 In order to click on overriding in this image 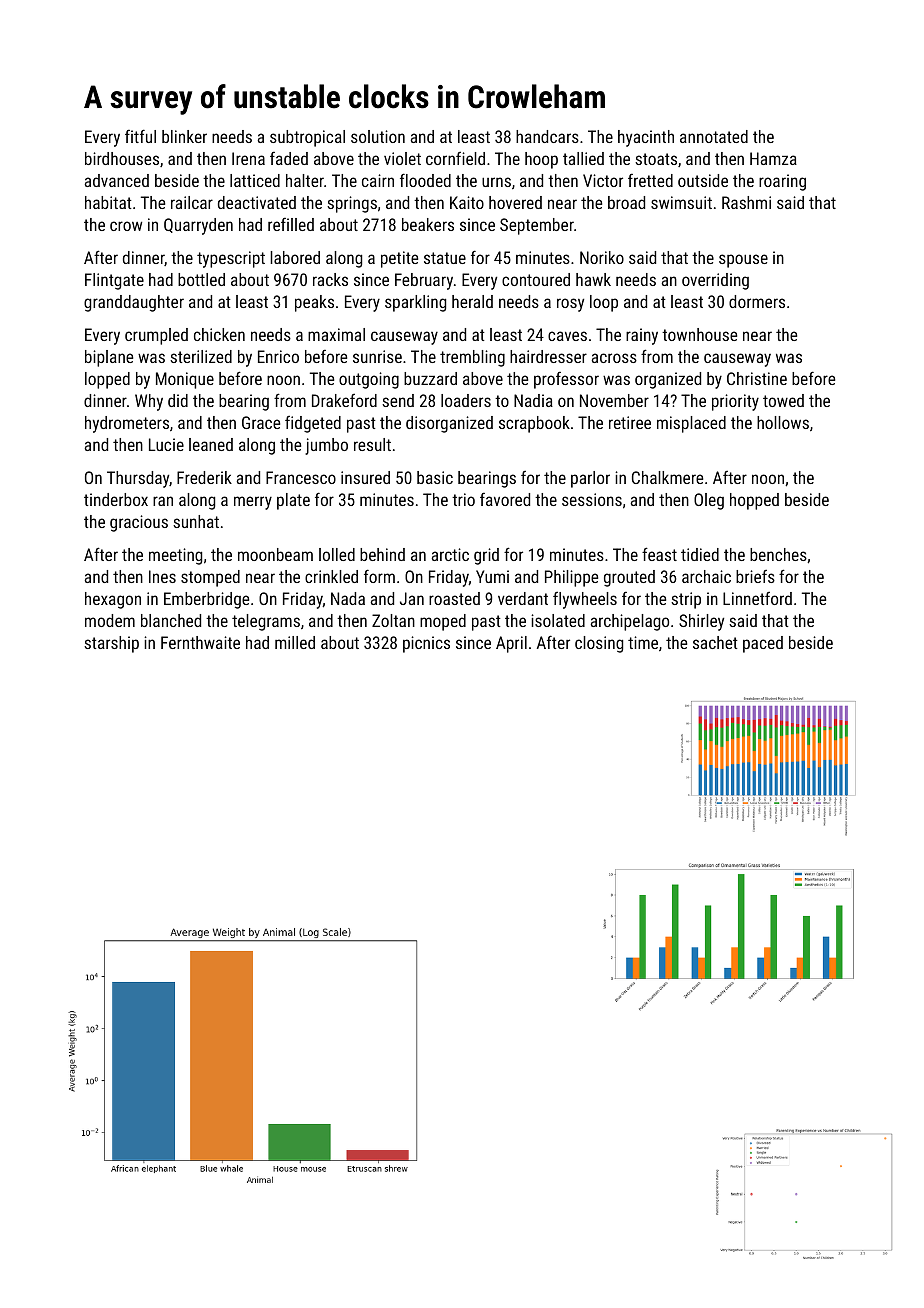, I will do `click(715, 281)`.
